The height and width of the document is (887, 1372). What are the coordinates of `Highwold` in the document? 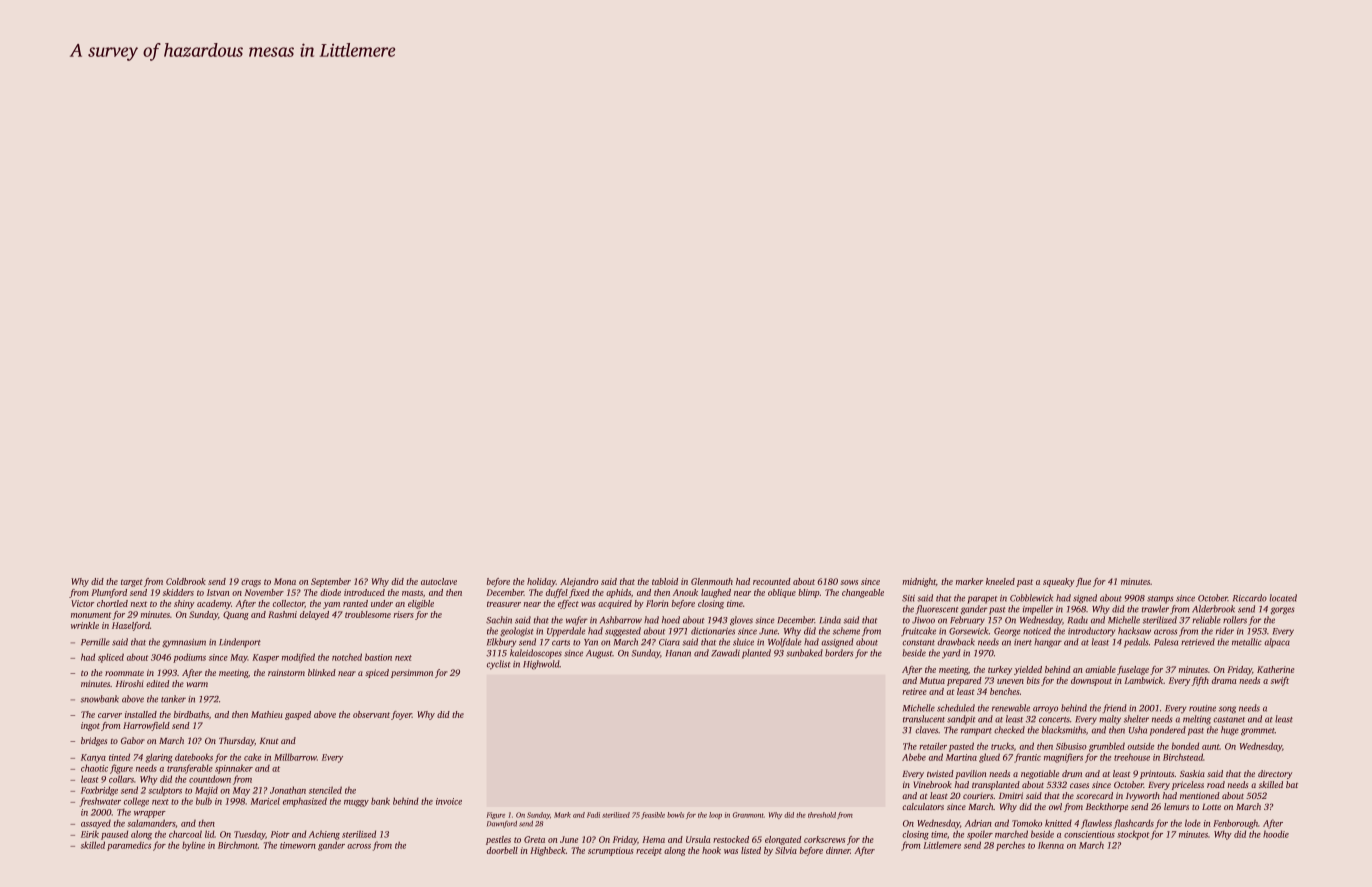 It's located at (541, 665).
